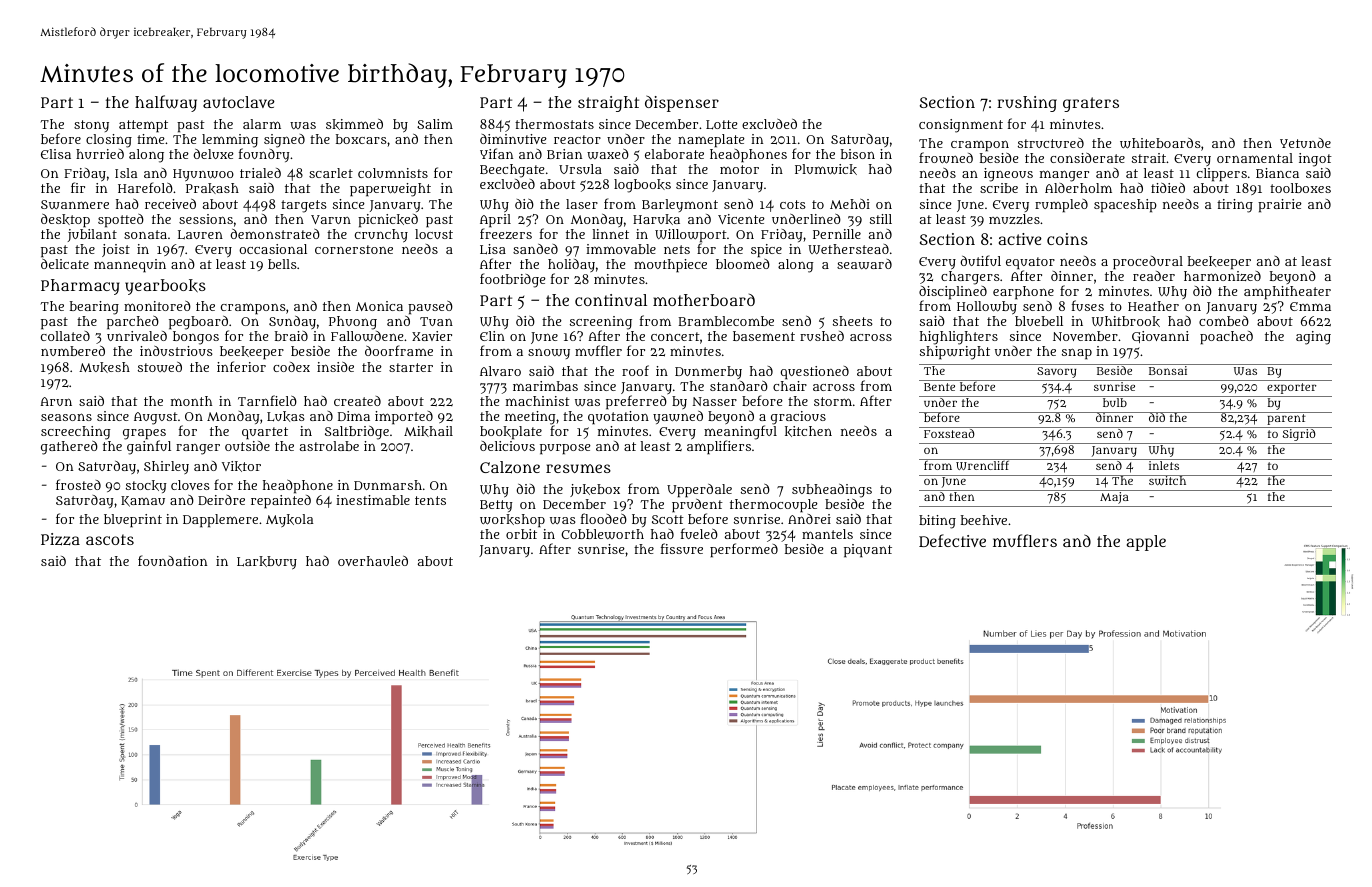 Image resolution: width=1372 pixels, height=887 pixels. What do you see at coordinates (430, 308) in the screenshot?
I see `paused` at bounding box center [430, 308].
